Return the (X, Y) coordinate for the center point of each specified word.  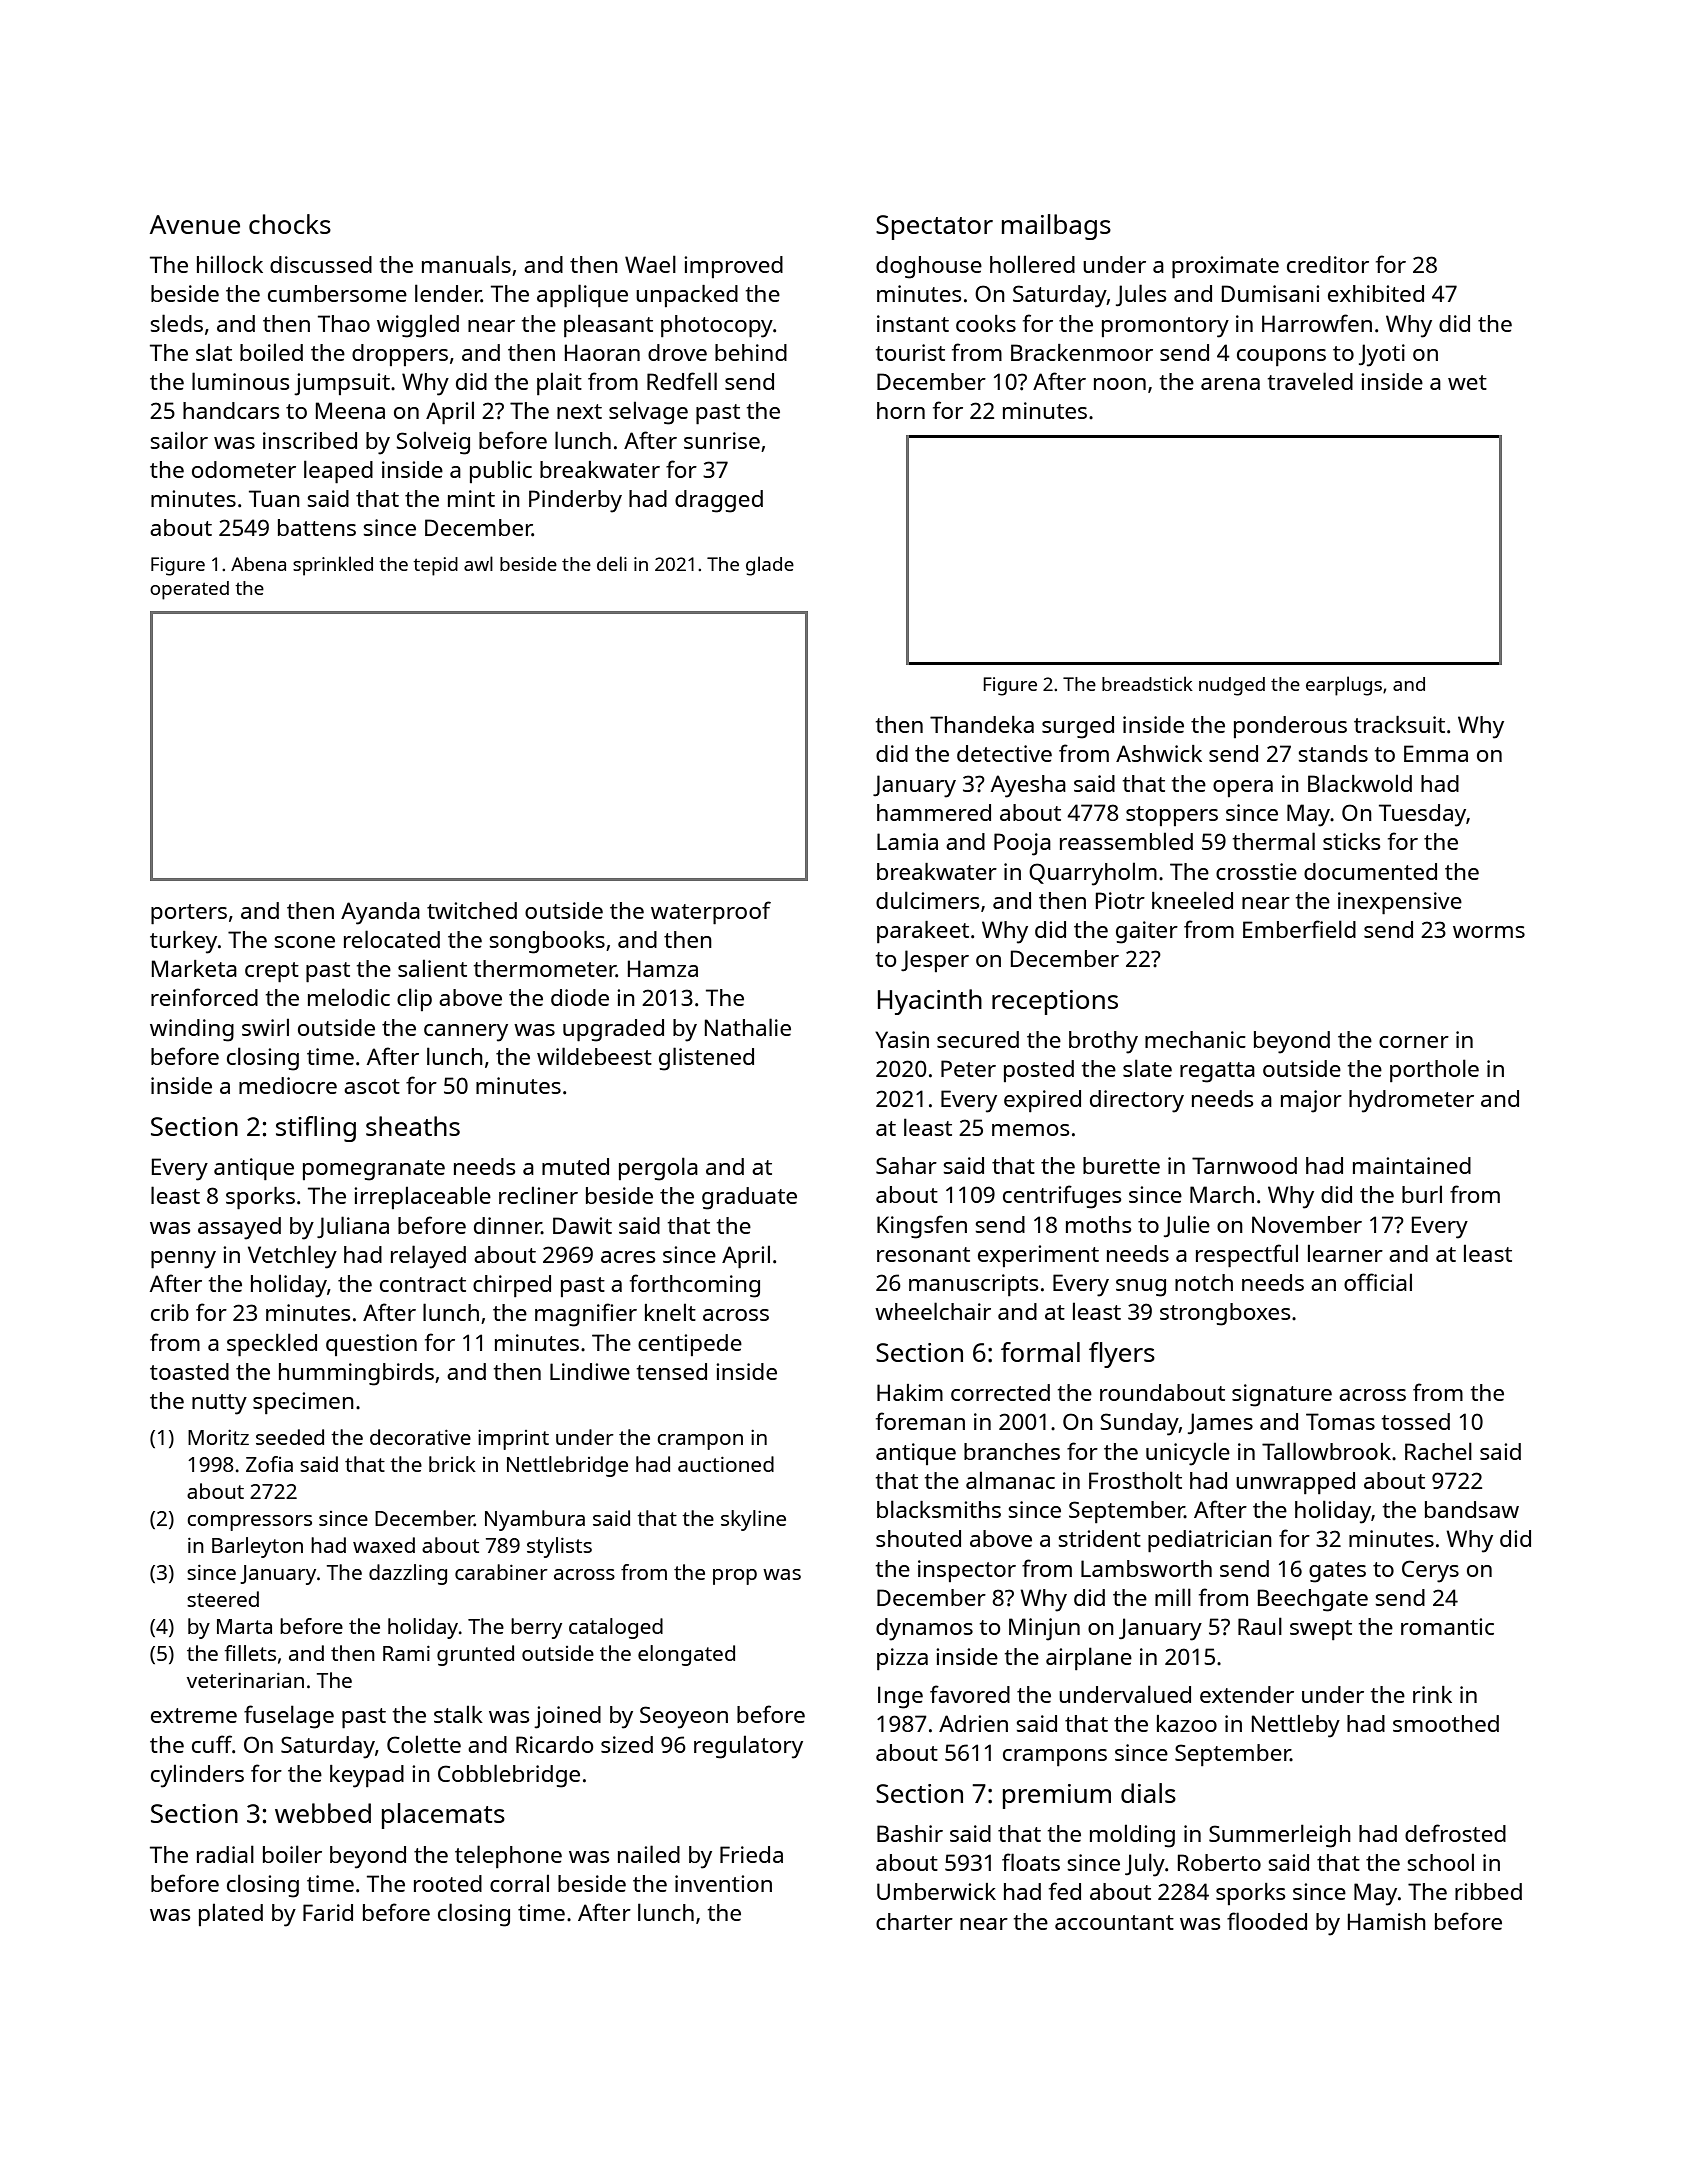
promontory (1165, 327)
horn (901, 410)
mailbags (1056, 227)
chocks (290, 224)
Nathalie (748, 1027)
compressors (249, 1523)
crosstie (1256, 871)
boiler (292, 1854)
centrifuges (1062, 1197)
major (1311, 1101)
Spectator (934, 227)
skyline (753, 1520)
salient (432, 968)
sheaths (413, 1126)
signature (1282, 1395)
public (501, 471)
